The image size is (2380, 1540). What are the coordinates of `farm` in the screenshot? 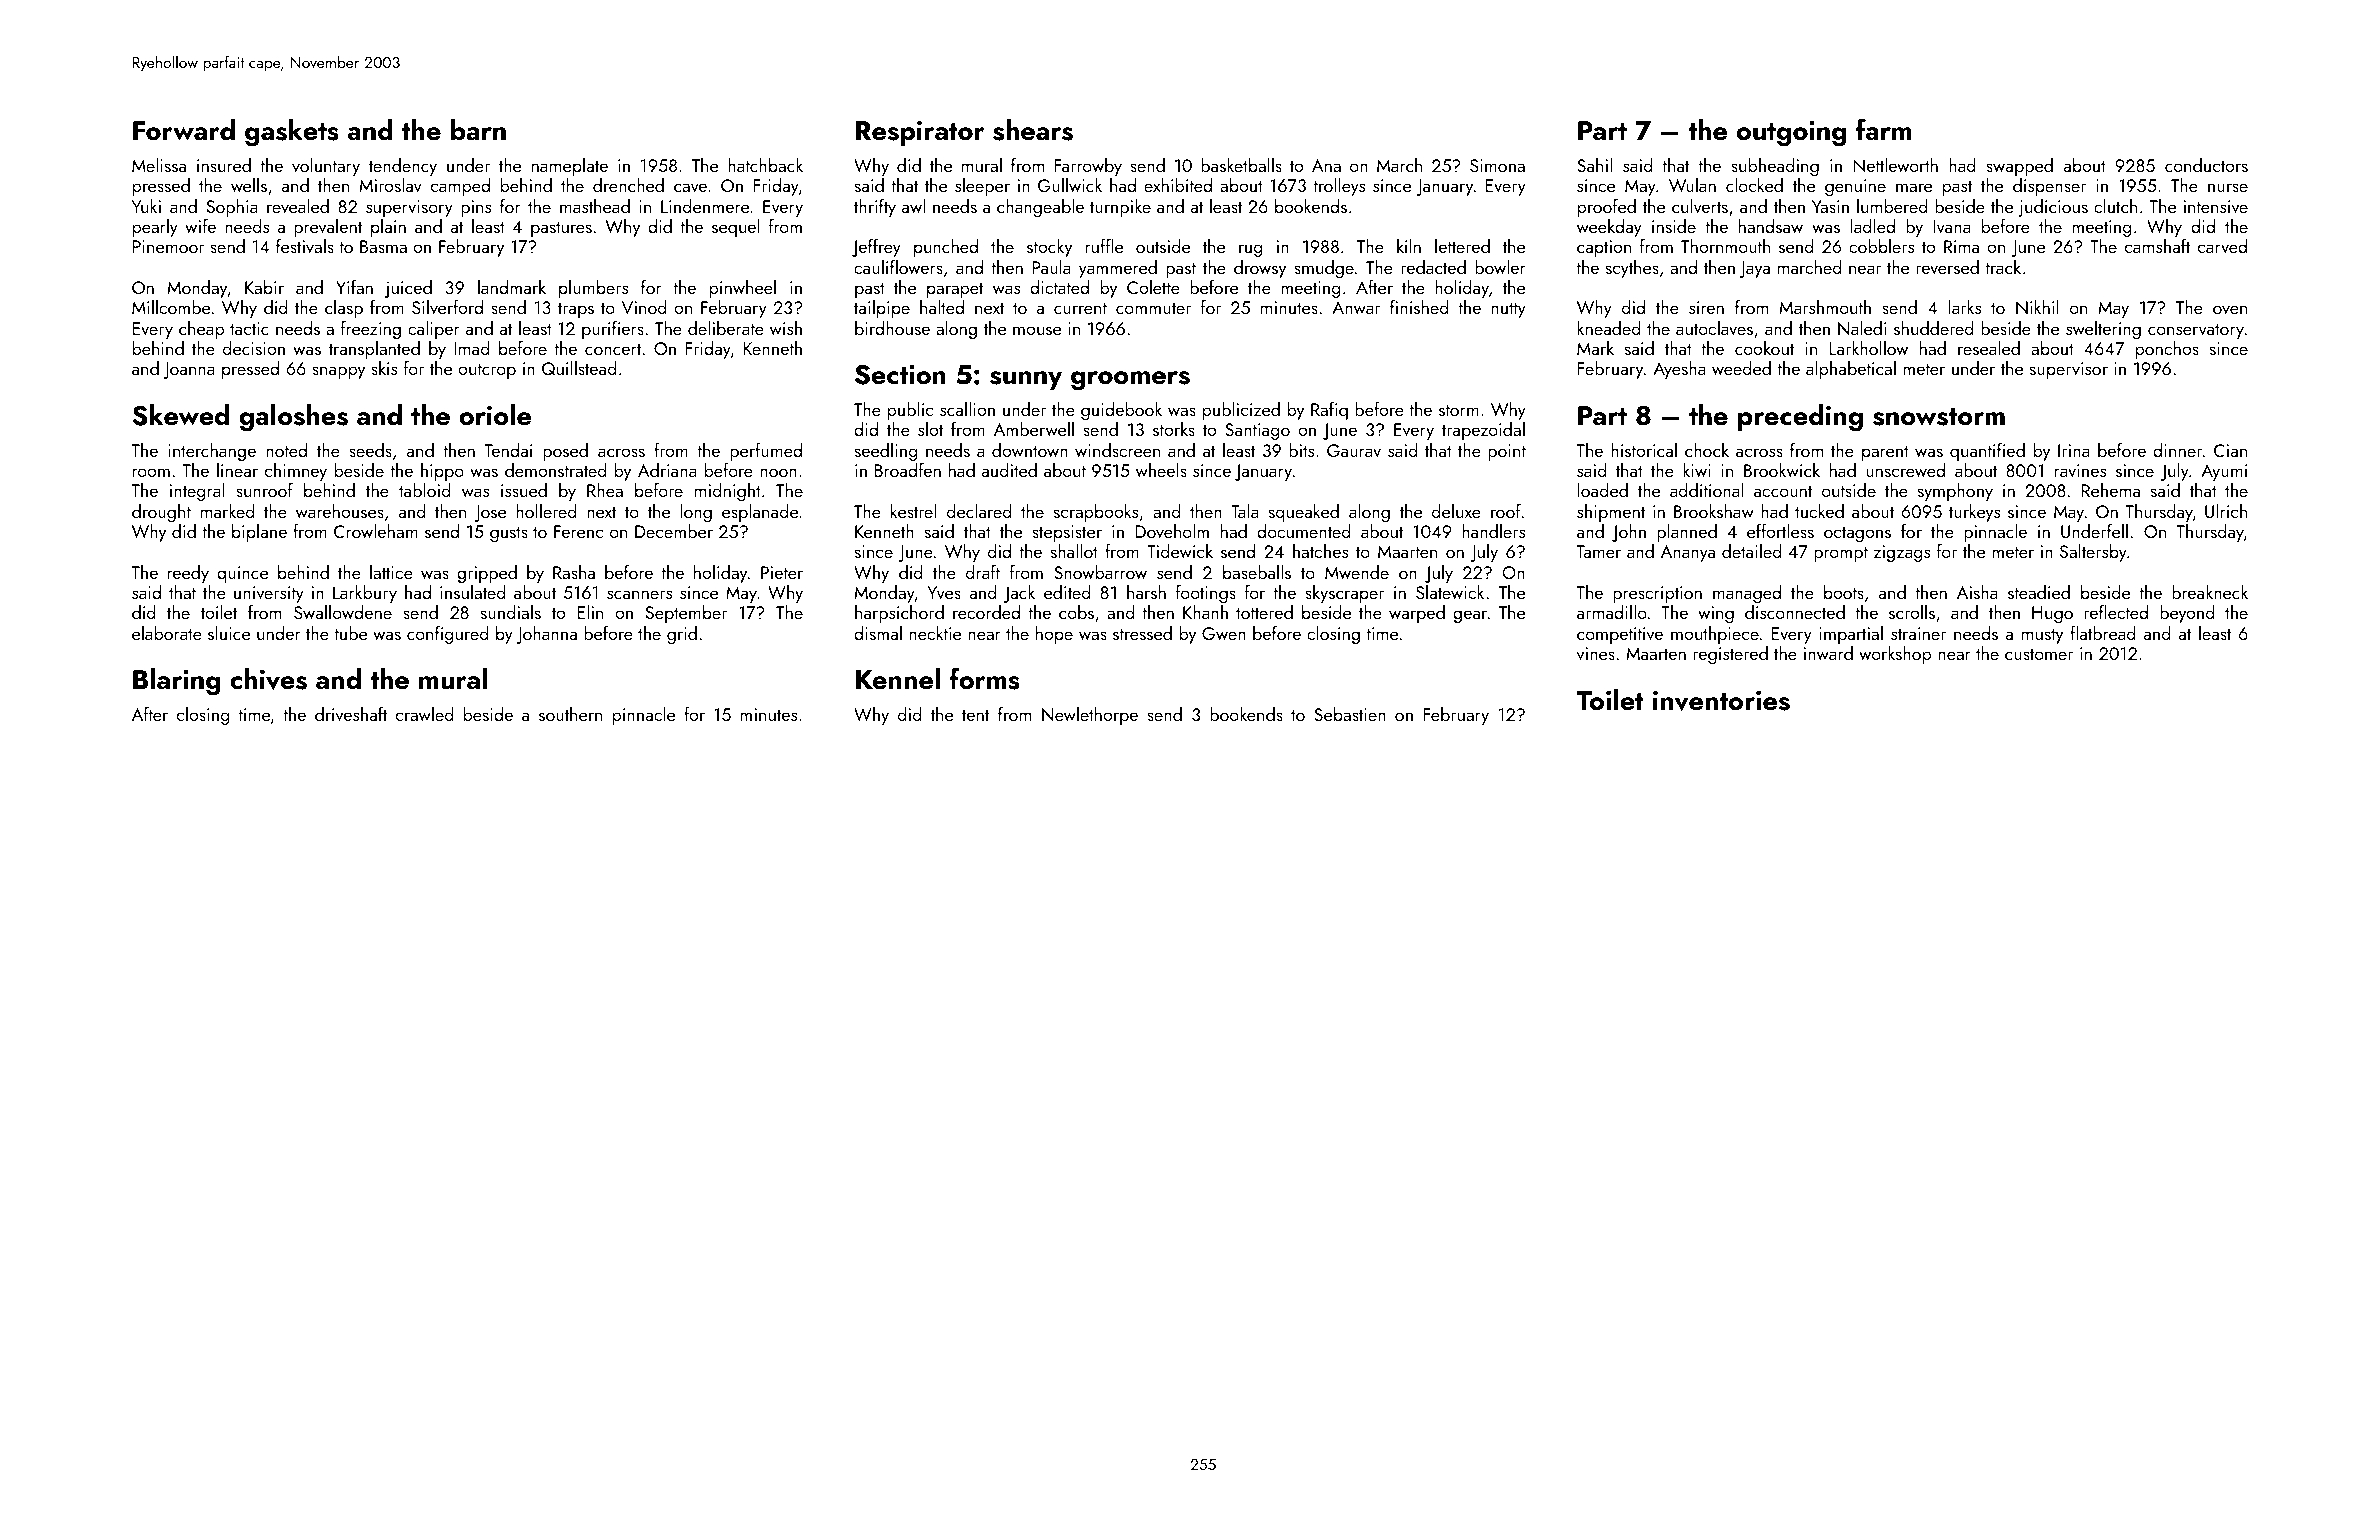 It's located at (1884, 129).
